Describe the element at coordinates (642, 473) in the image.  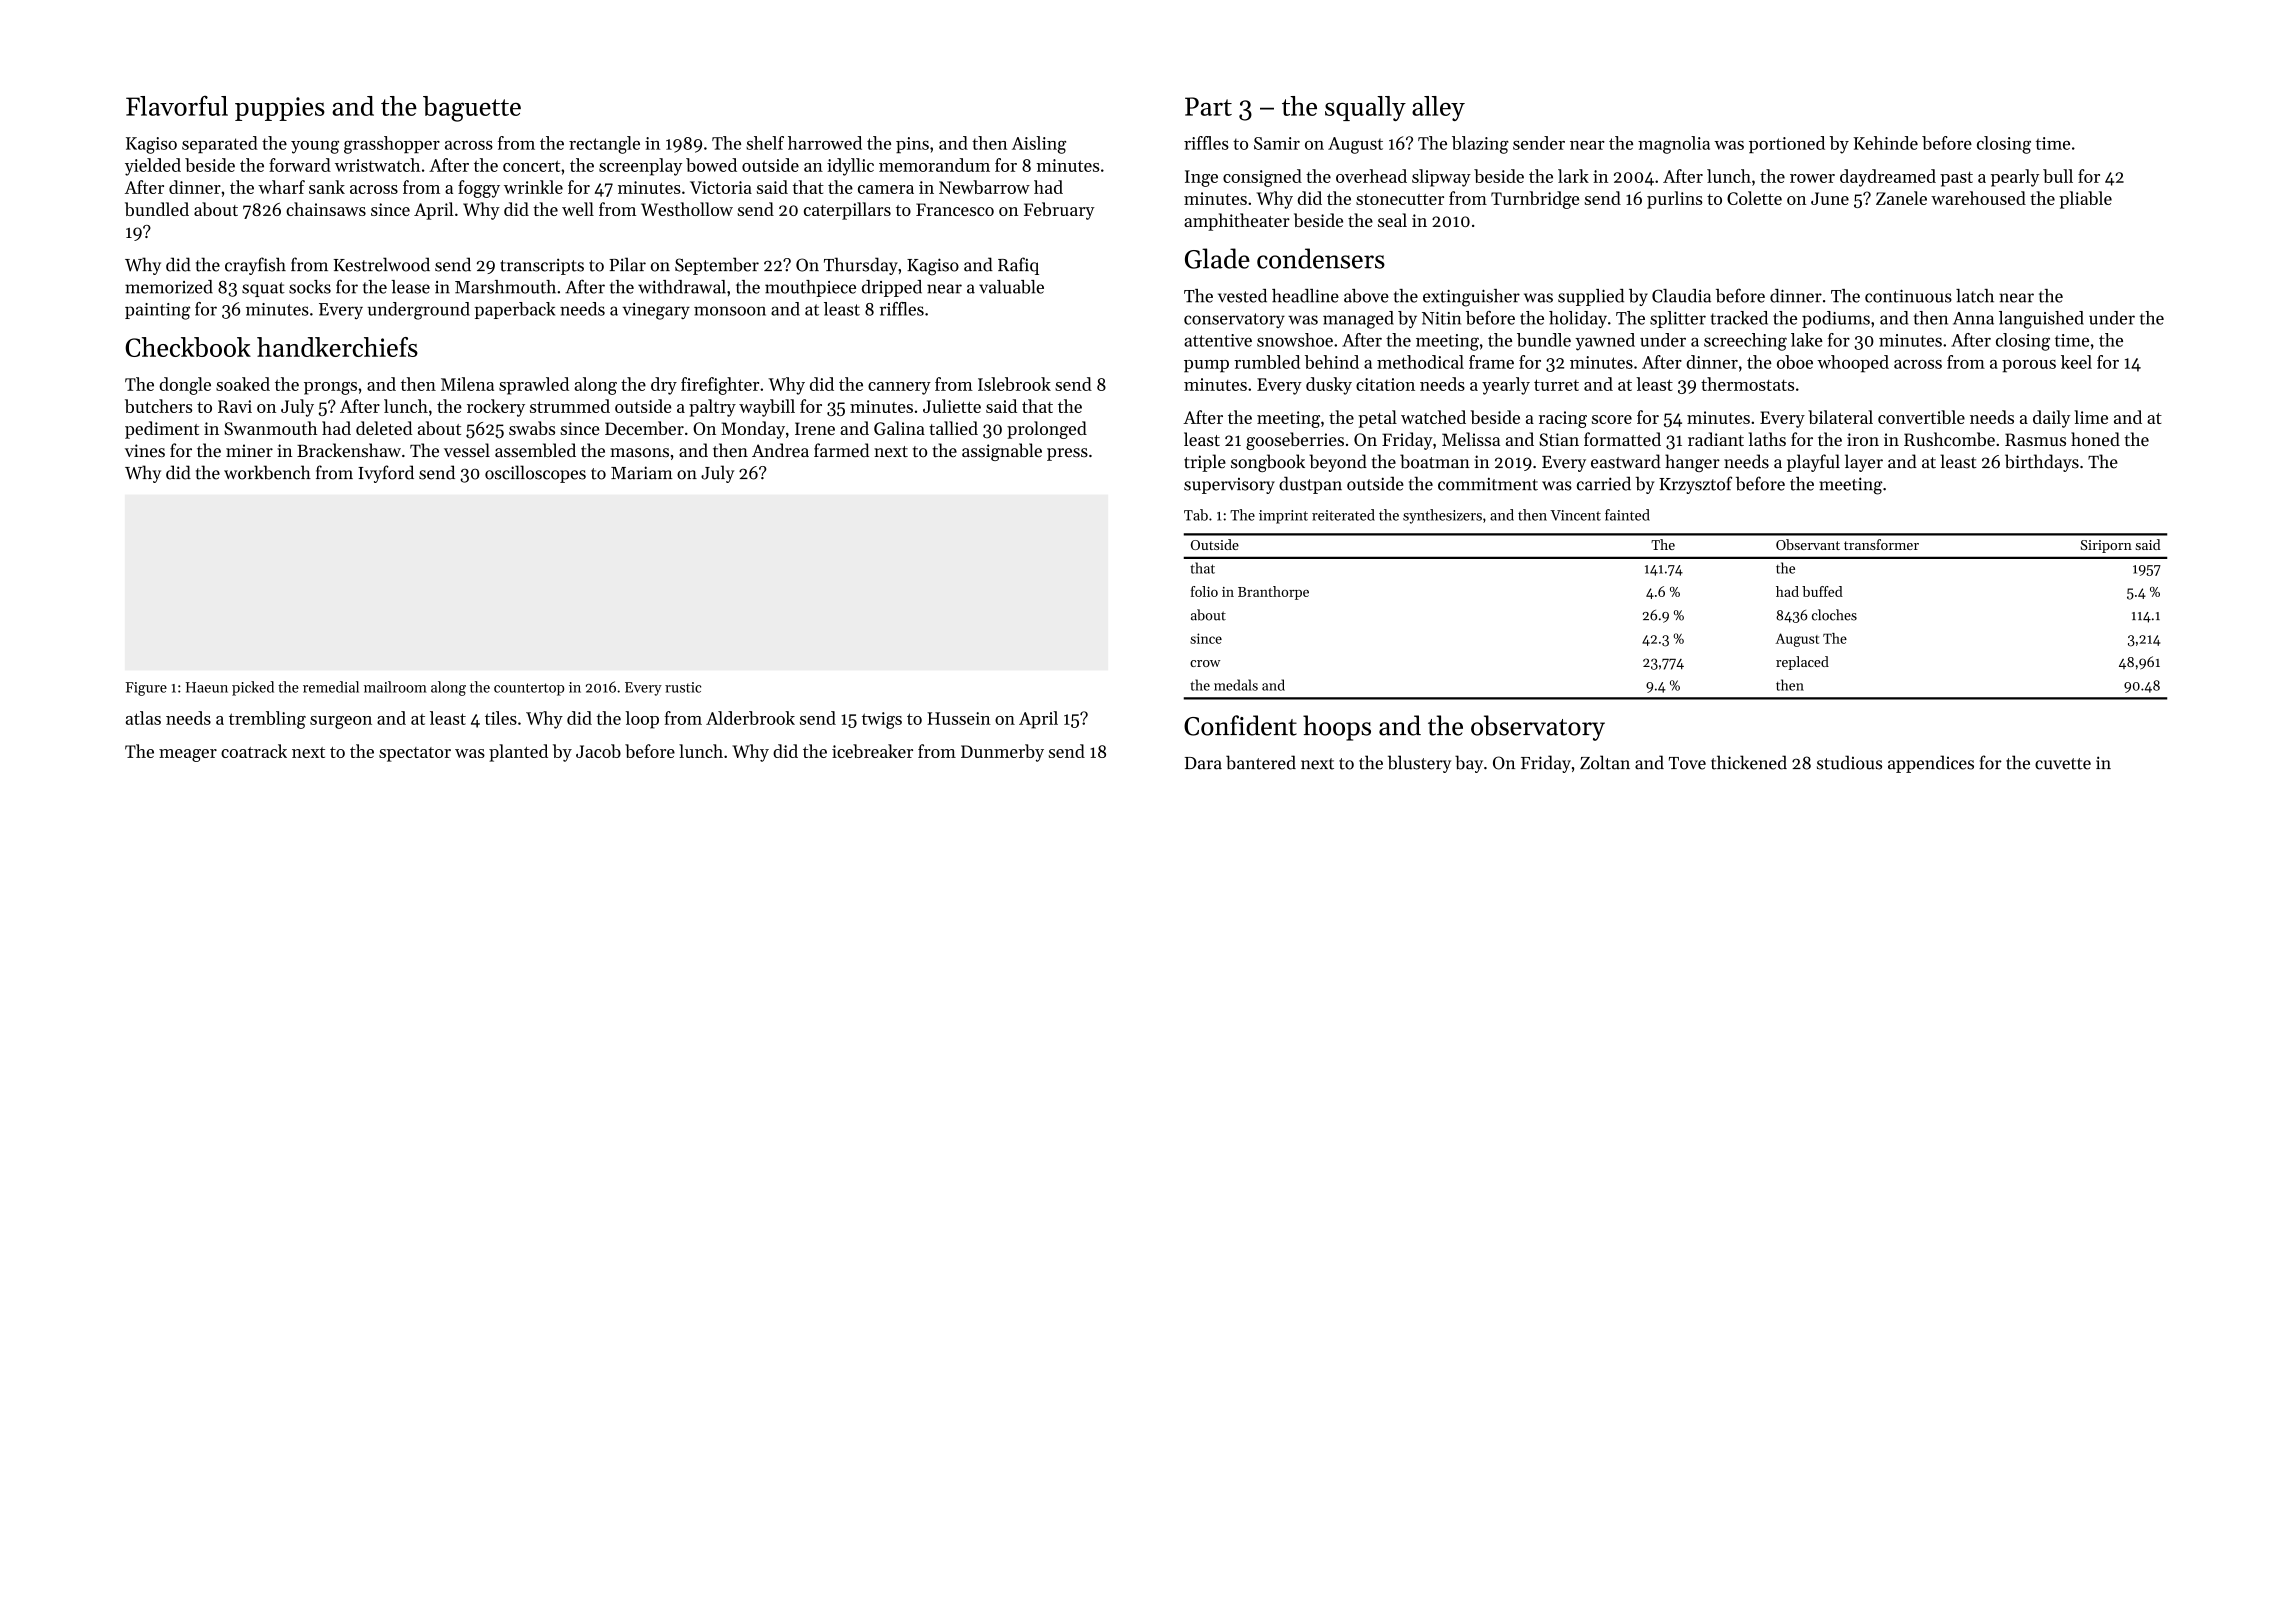
I see `Mariam` at that location.
